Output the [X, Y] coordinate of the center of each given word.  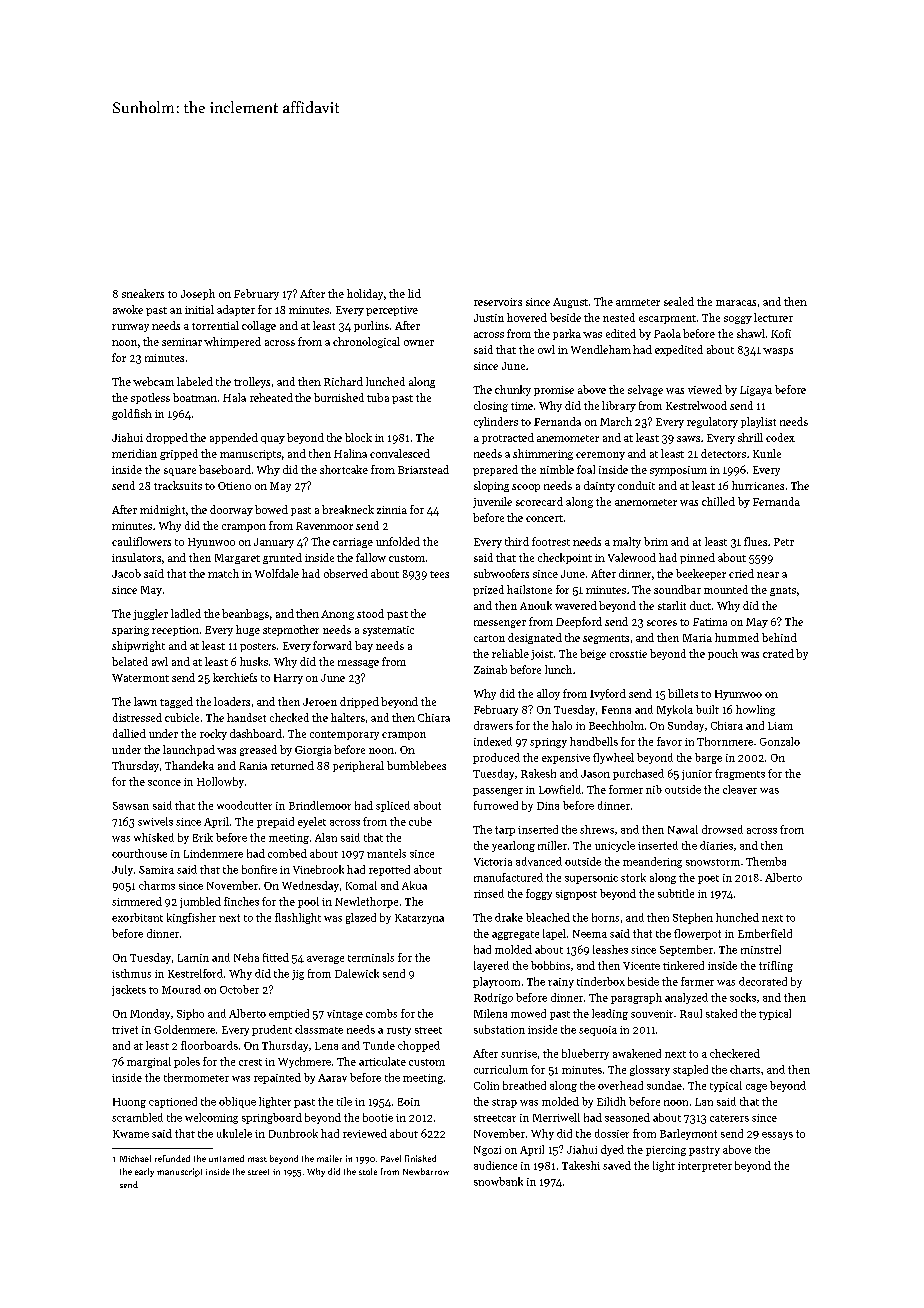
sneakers [143, 293]
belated [130, 661]
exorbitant [137, 917]
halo [562, 725]
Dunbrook [293, 1133]
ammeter [638, 302]
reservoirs [498, 302]
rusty [399, 1031]
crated [778, 653]
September [686, 950]
